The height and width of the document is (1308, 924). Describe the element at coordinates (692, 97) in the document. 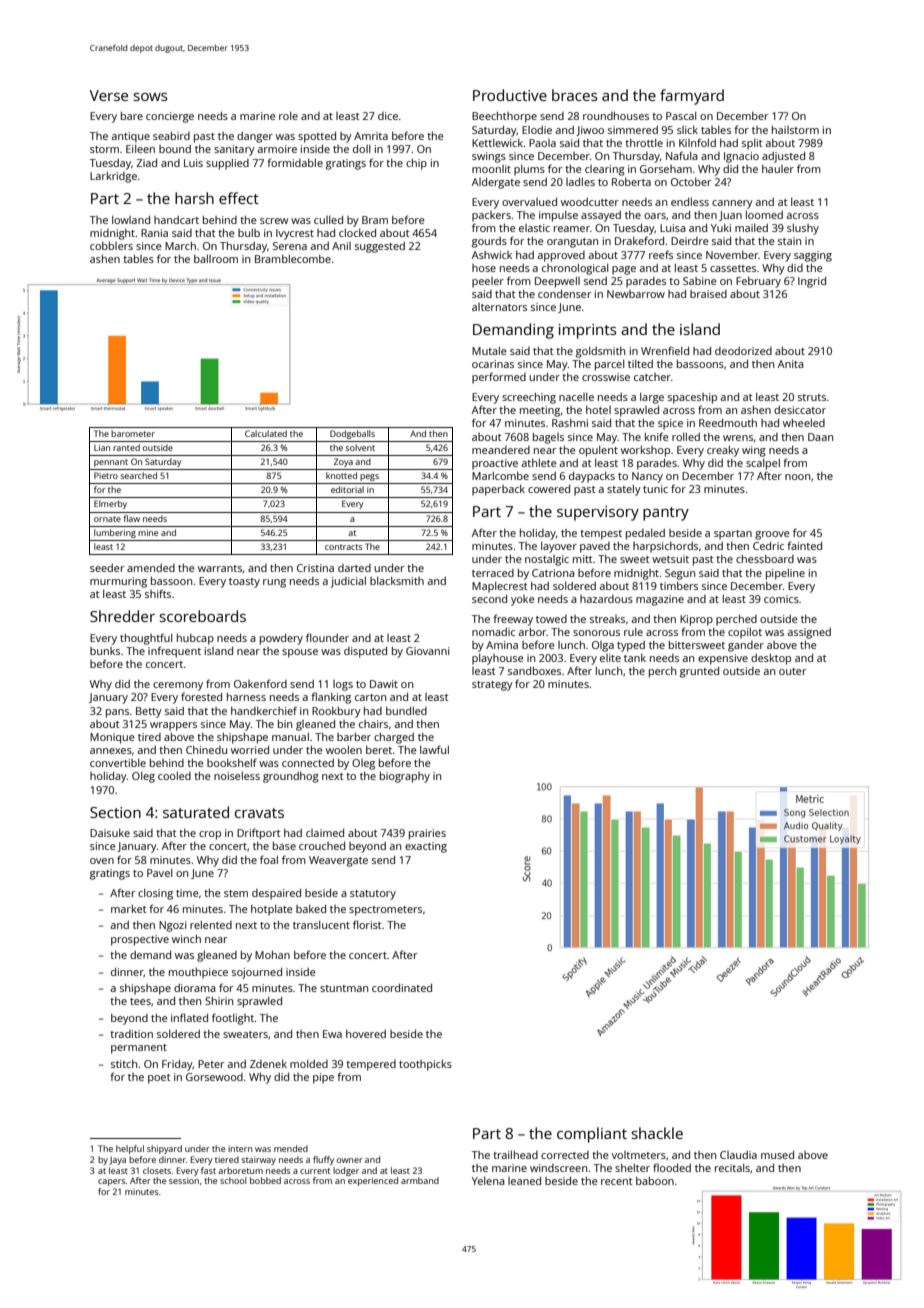

I see `farmyard` at that location.
